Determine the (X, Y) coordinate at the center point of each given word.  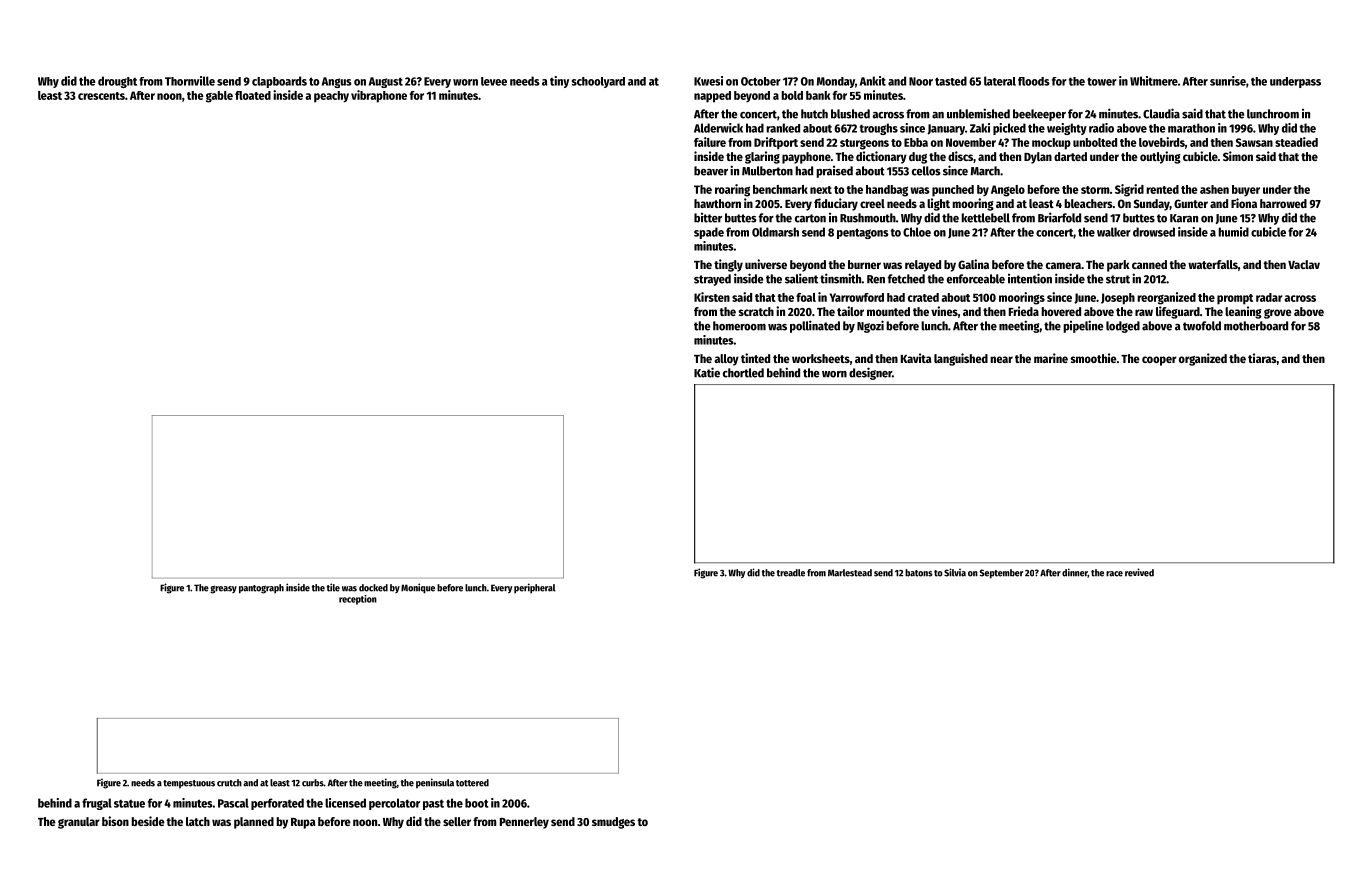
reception (358, 600)
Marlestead (850, 573)
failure (710, 142)
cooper (1159, 361)
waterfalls (1213, 264)
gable (219, 97)
